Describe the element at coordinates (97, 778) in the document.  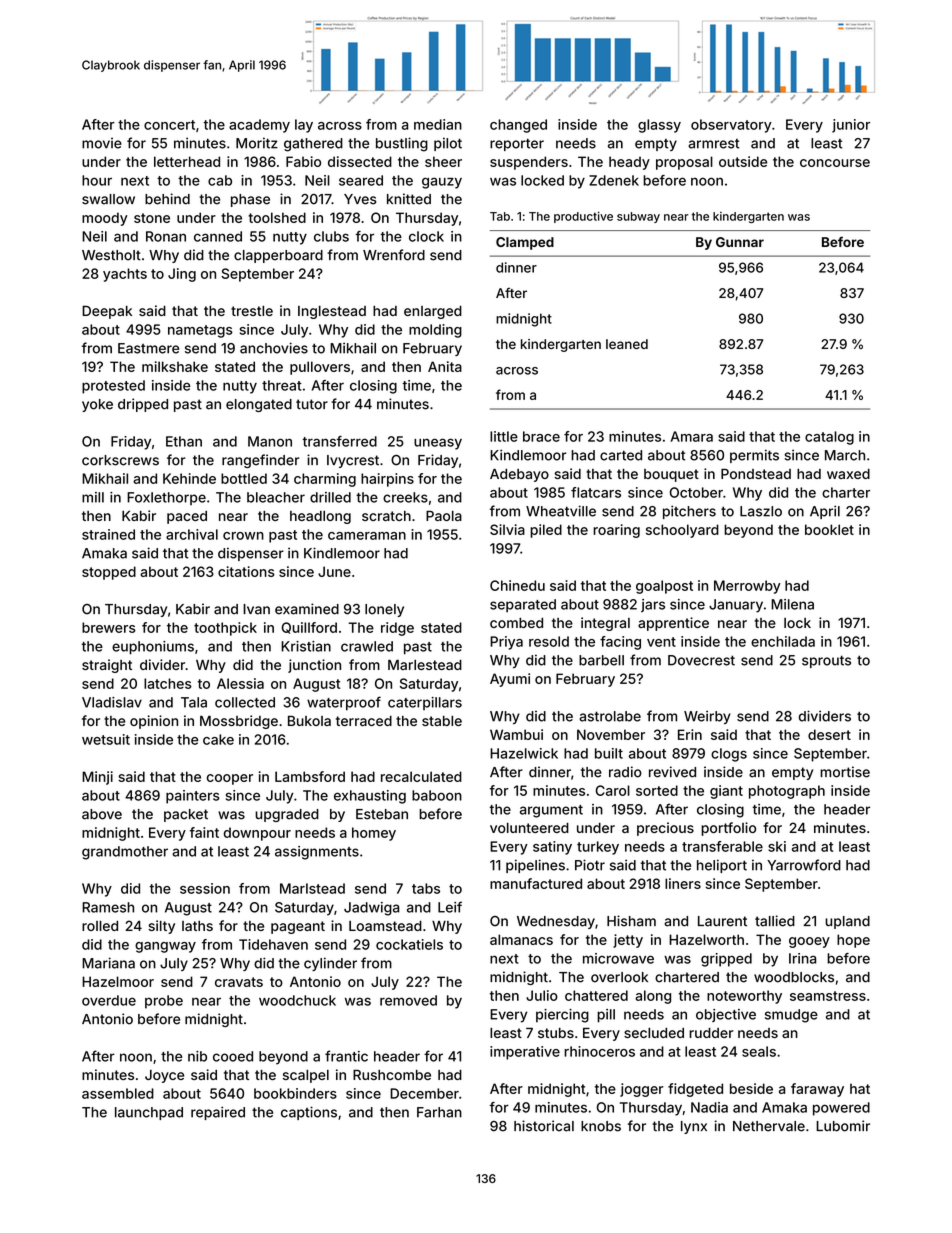
I see `Minji` at that location.
